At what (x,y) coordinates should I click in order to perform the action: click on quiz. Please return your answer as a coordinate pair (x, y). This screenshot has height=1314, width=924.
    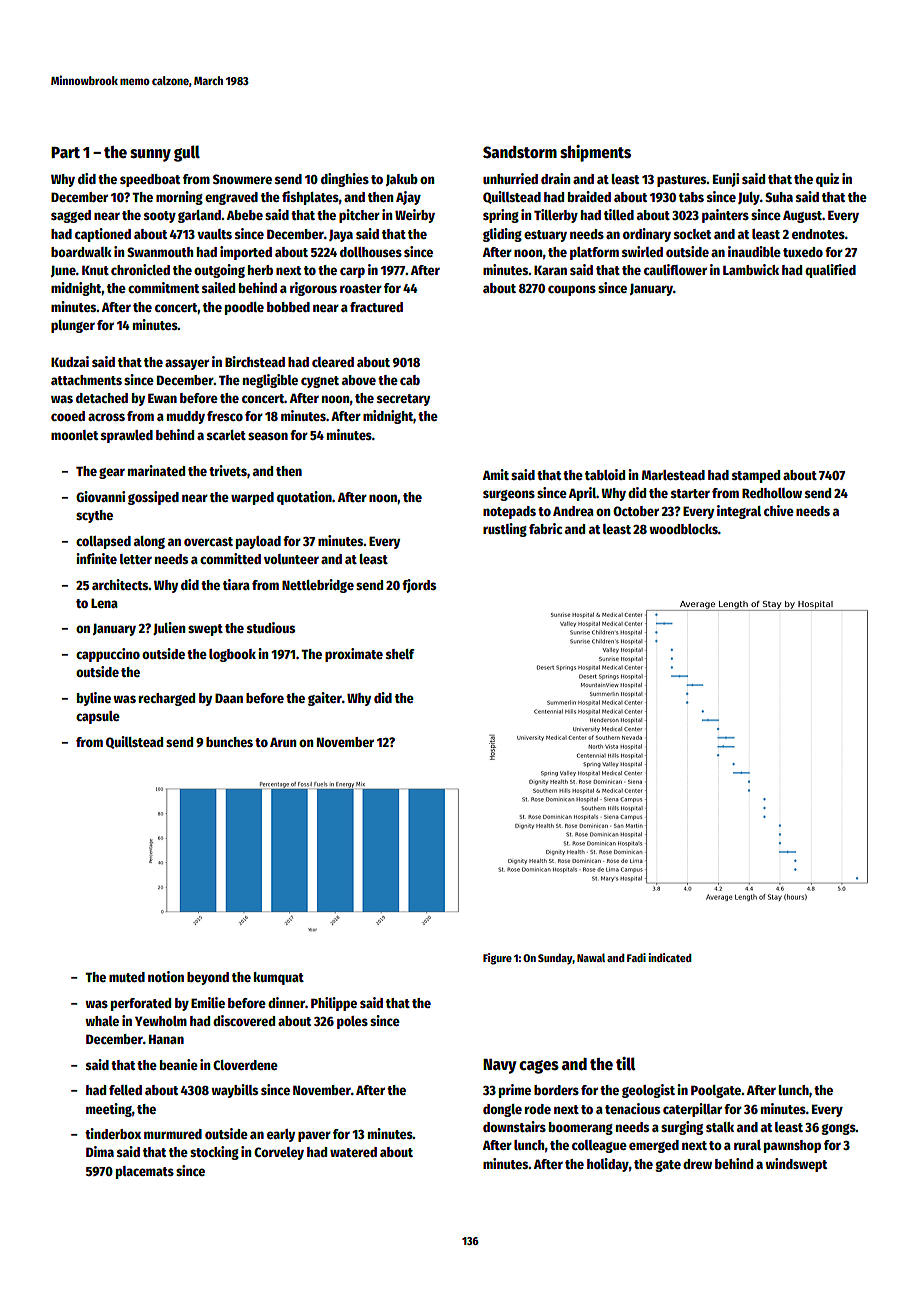
    Looking at the image, I should click on (827, 180).
